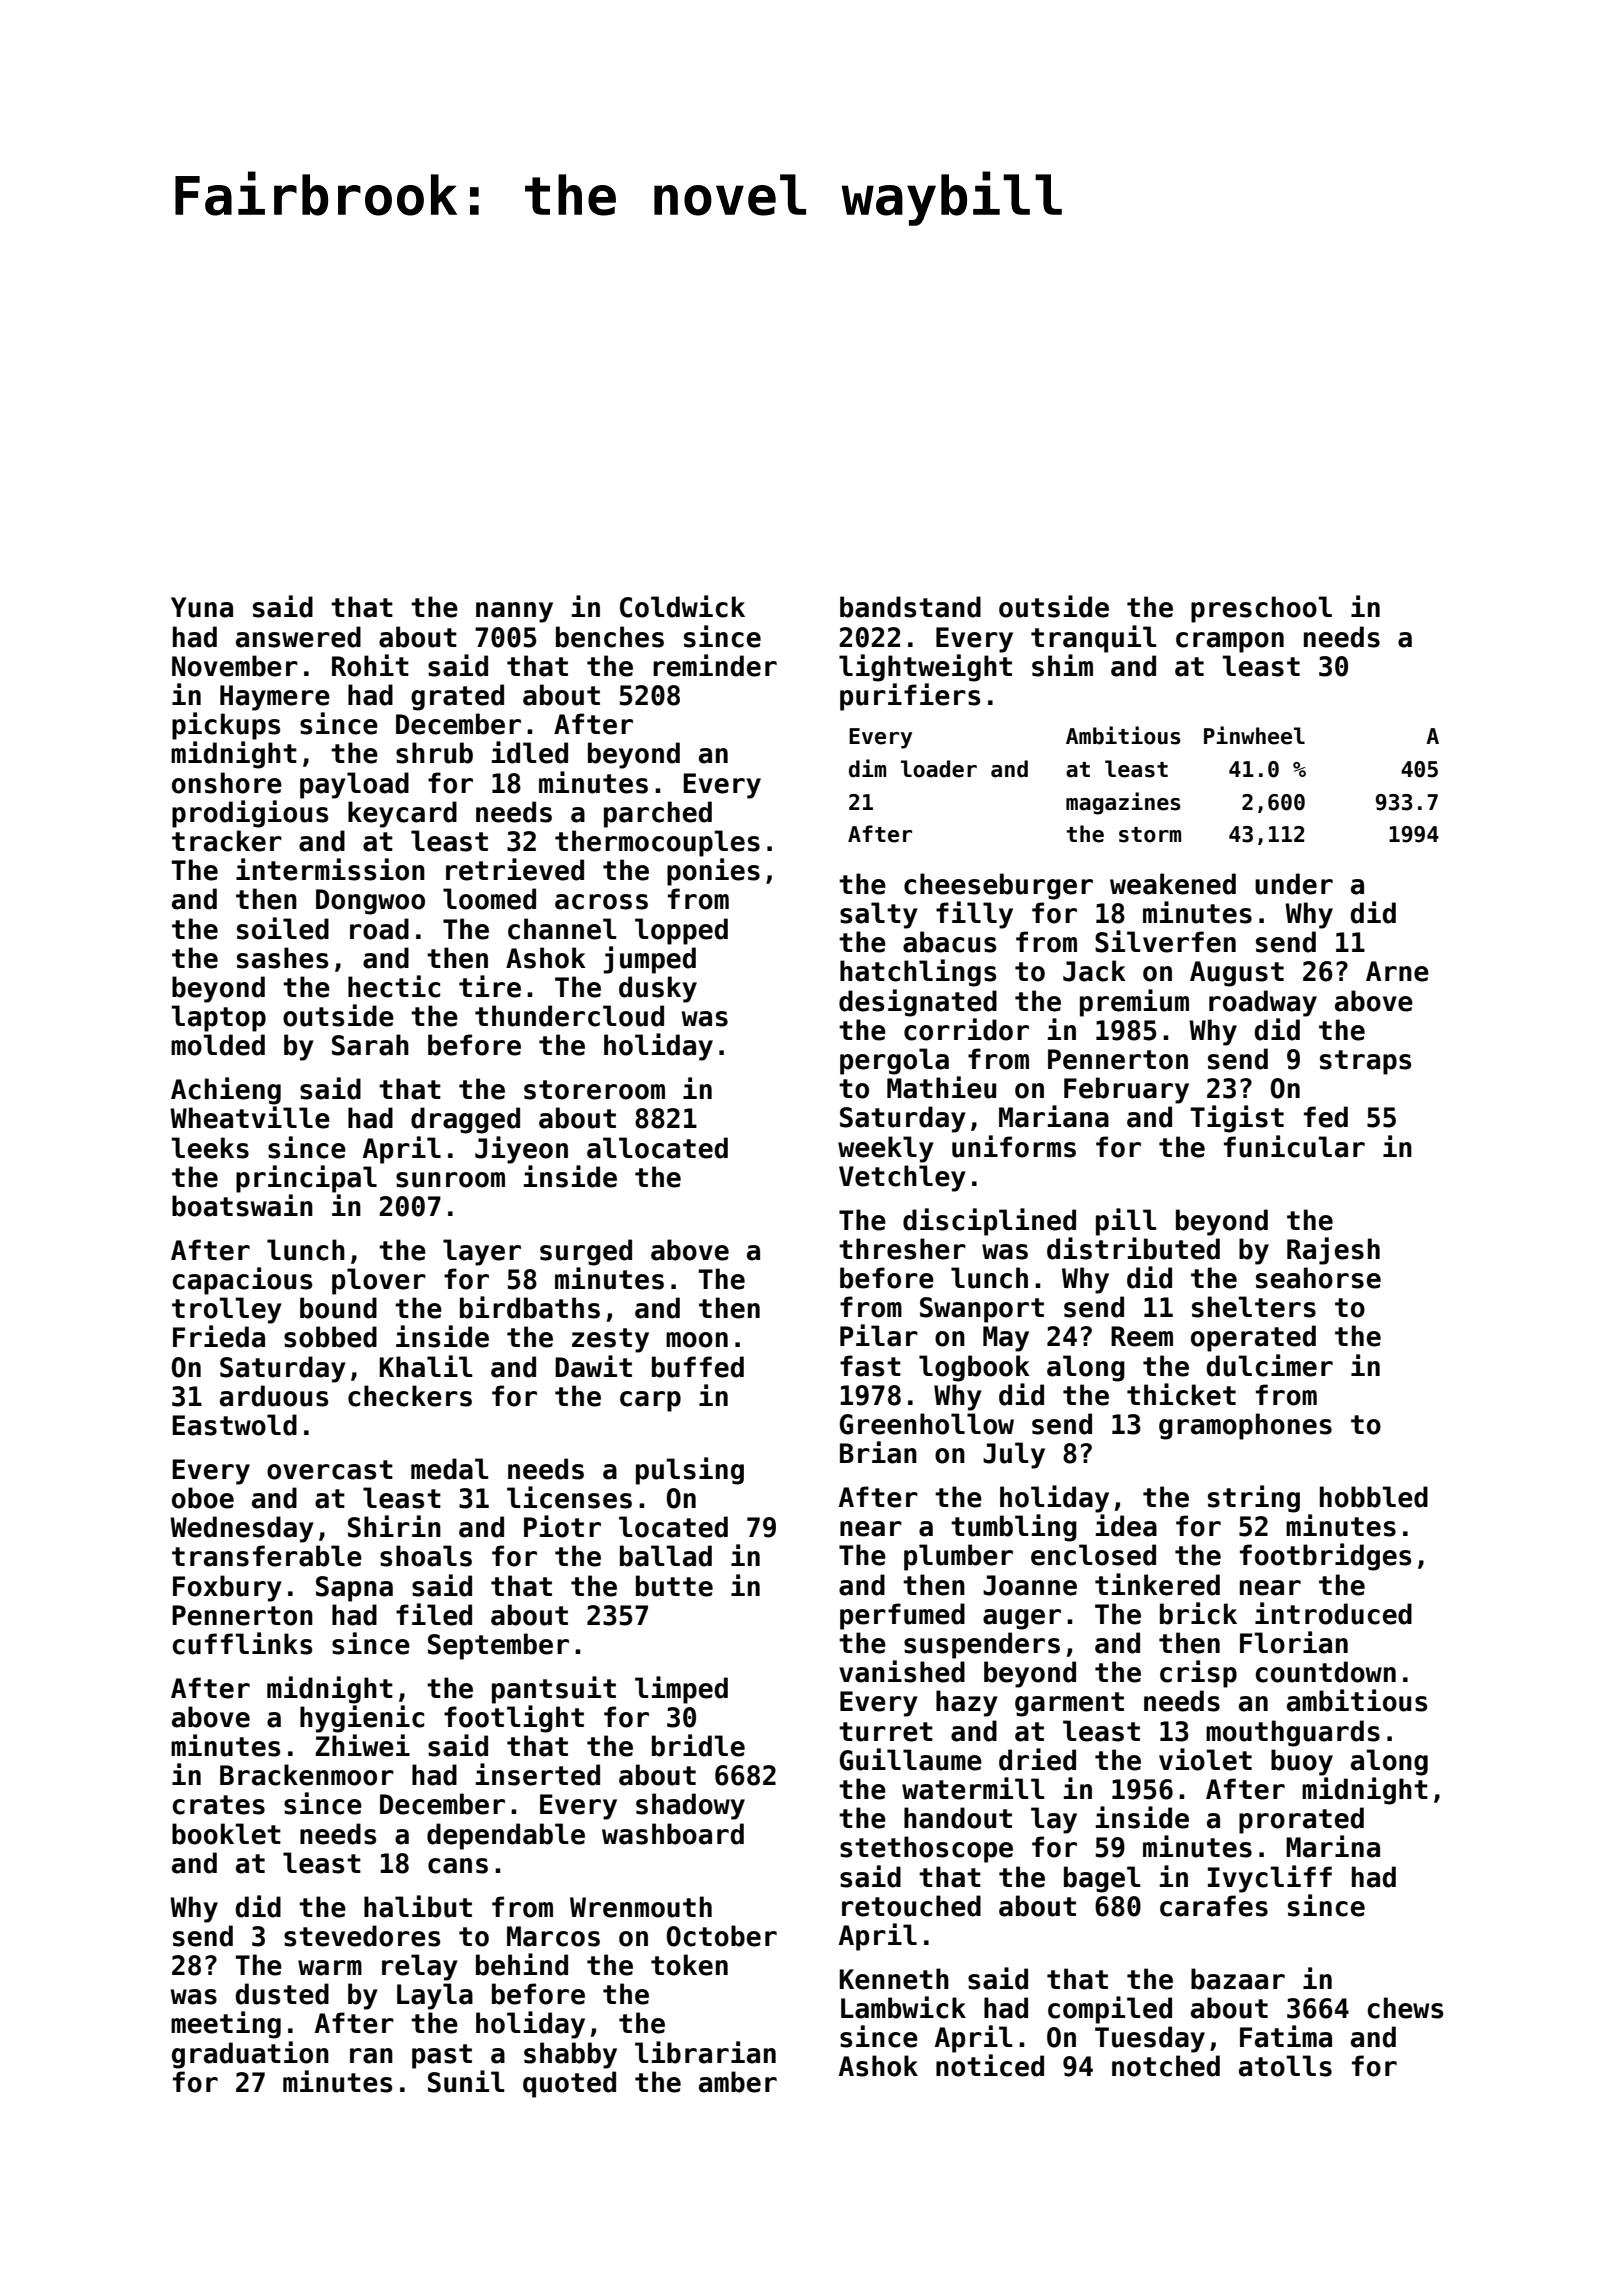 This screenshot has width=1620, height=2292. I want to click on Yuna, so click(202, 607).
